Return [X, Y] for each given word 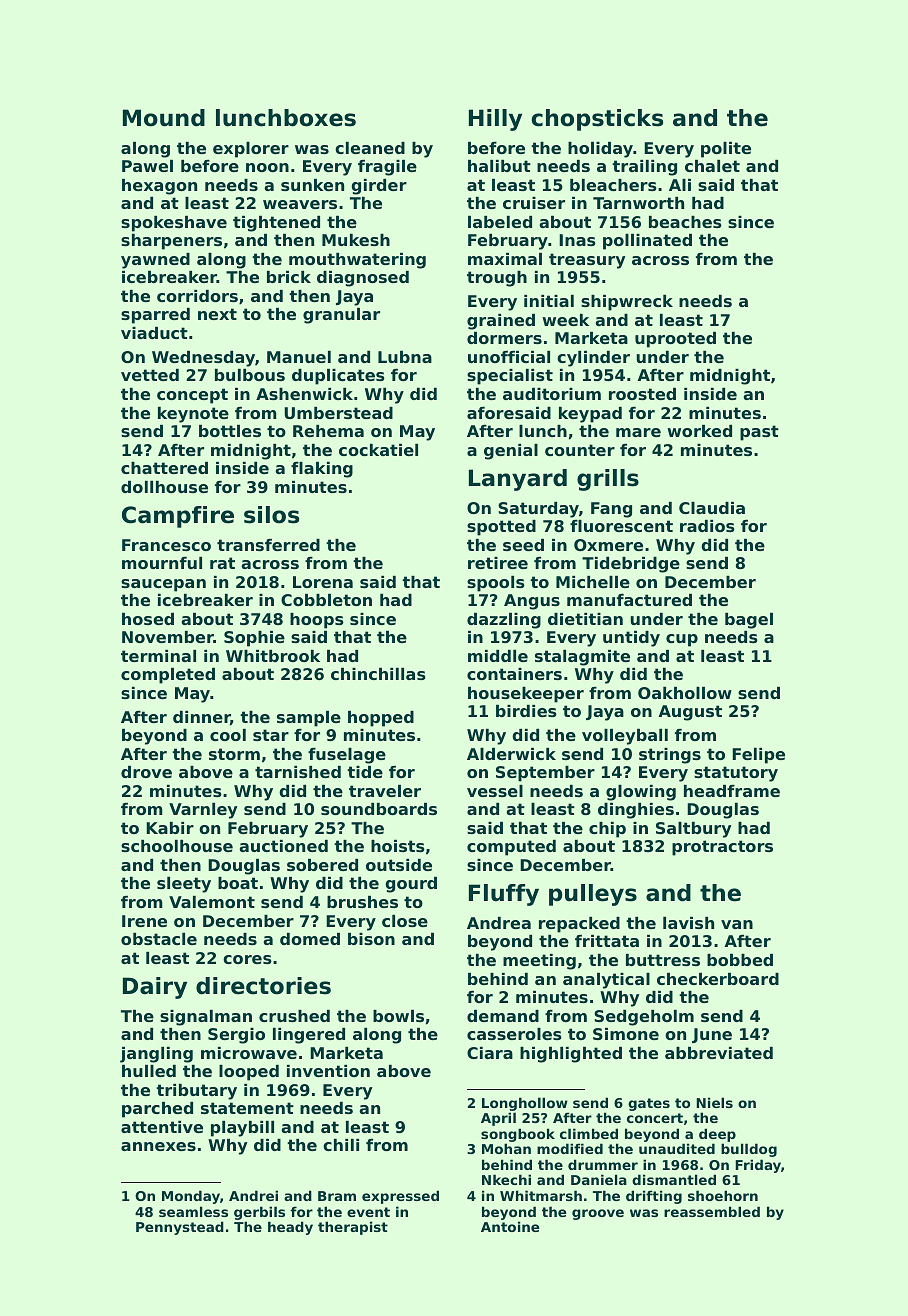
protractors [722, 848]
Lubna [405, 357]
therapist [353, 1228]
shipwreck [627, 303]
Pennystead [180, 1228]
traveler [385, 791]
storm [234, 754]
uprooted [675, 340]
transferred [268, 545]
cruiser [534, 203]
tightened [276, 224]
